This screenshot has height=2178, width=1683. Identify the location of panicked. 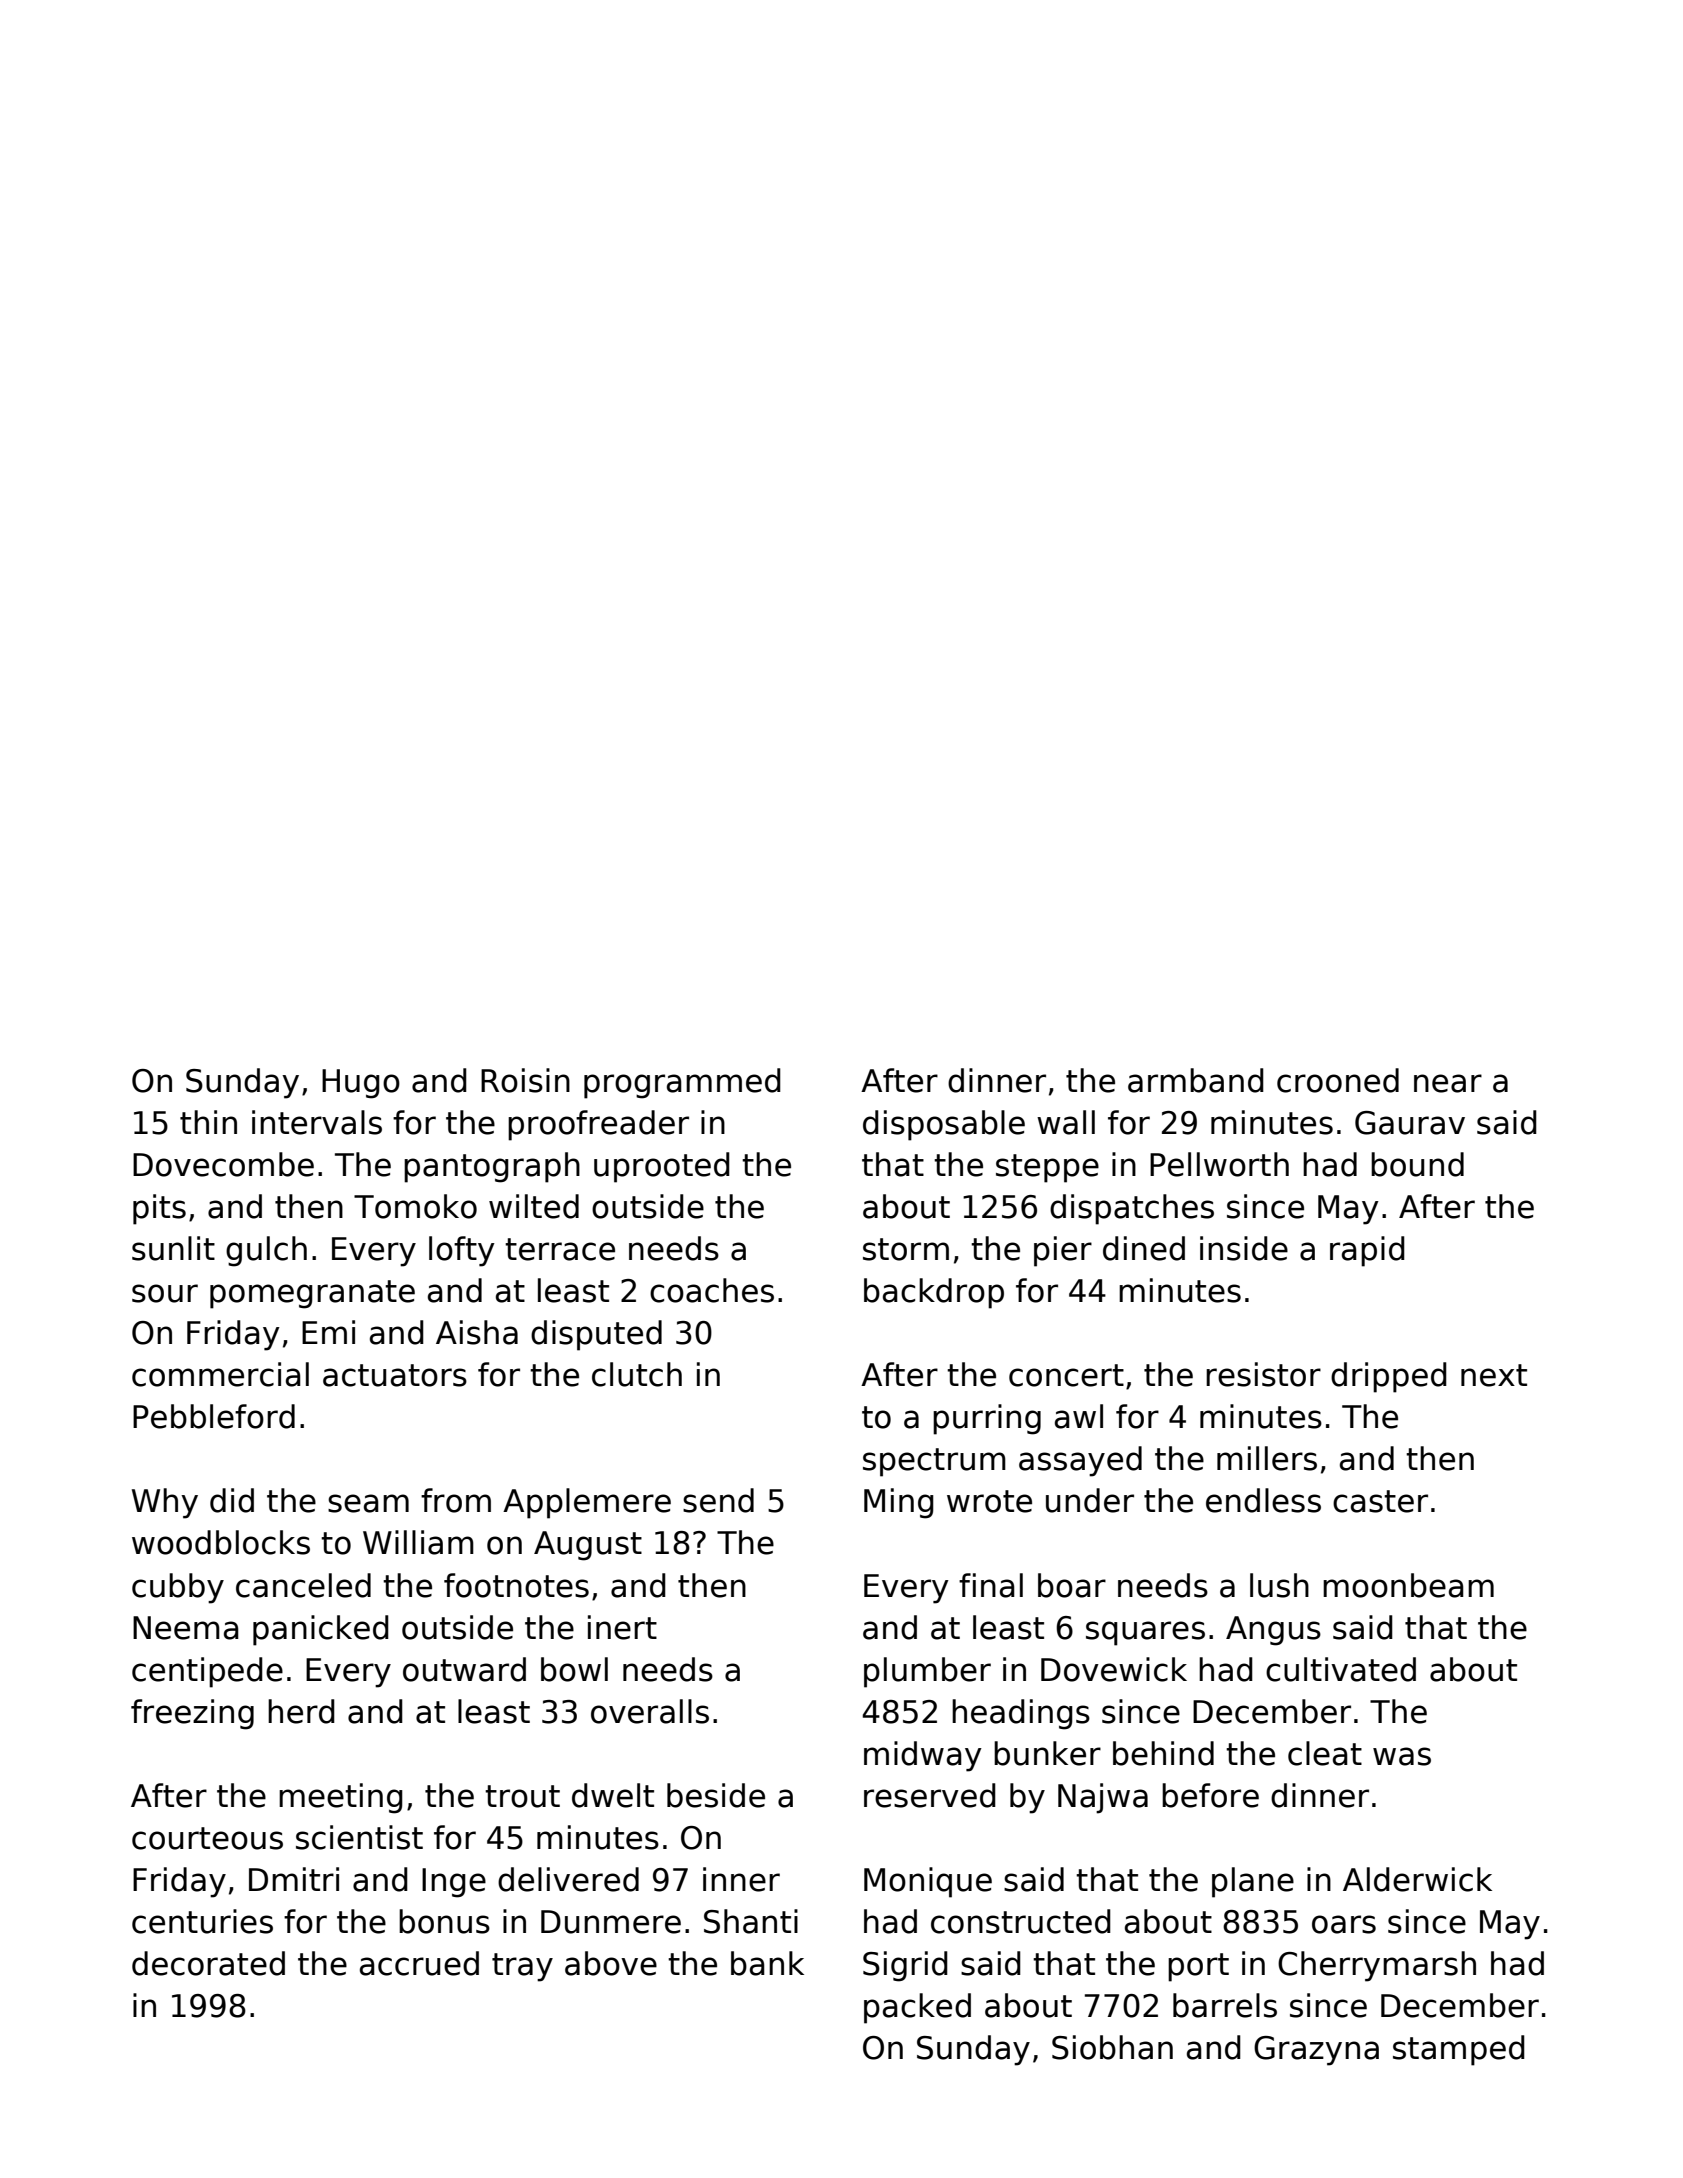
(321, 1630).
